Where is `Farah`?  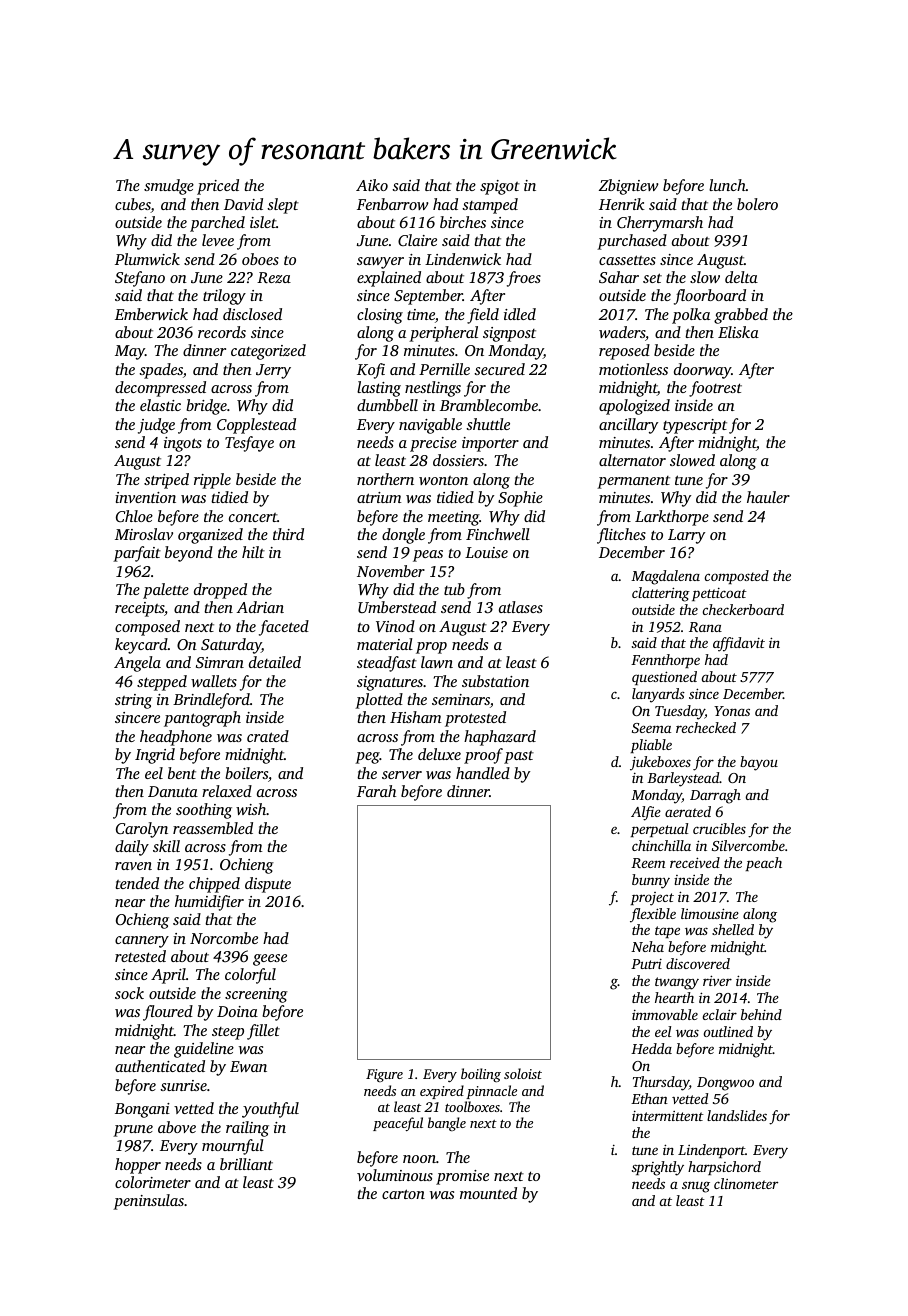
Farah is located at coordinates (376, 791).
